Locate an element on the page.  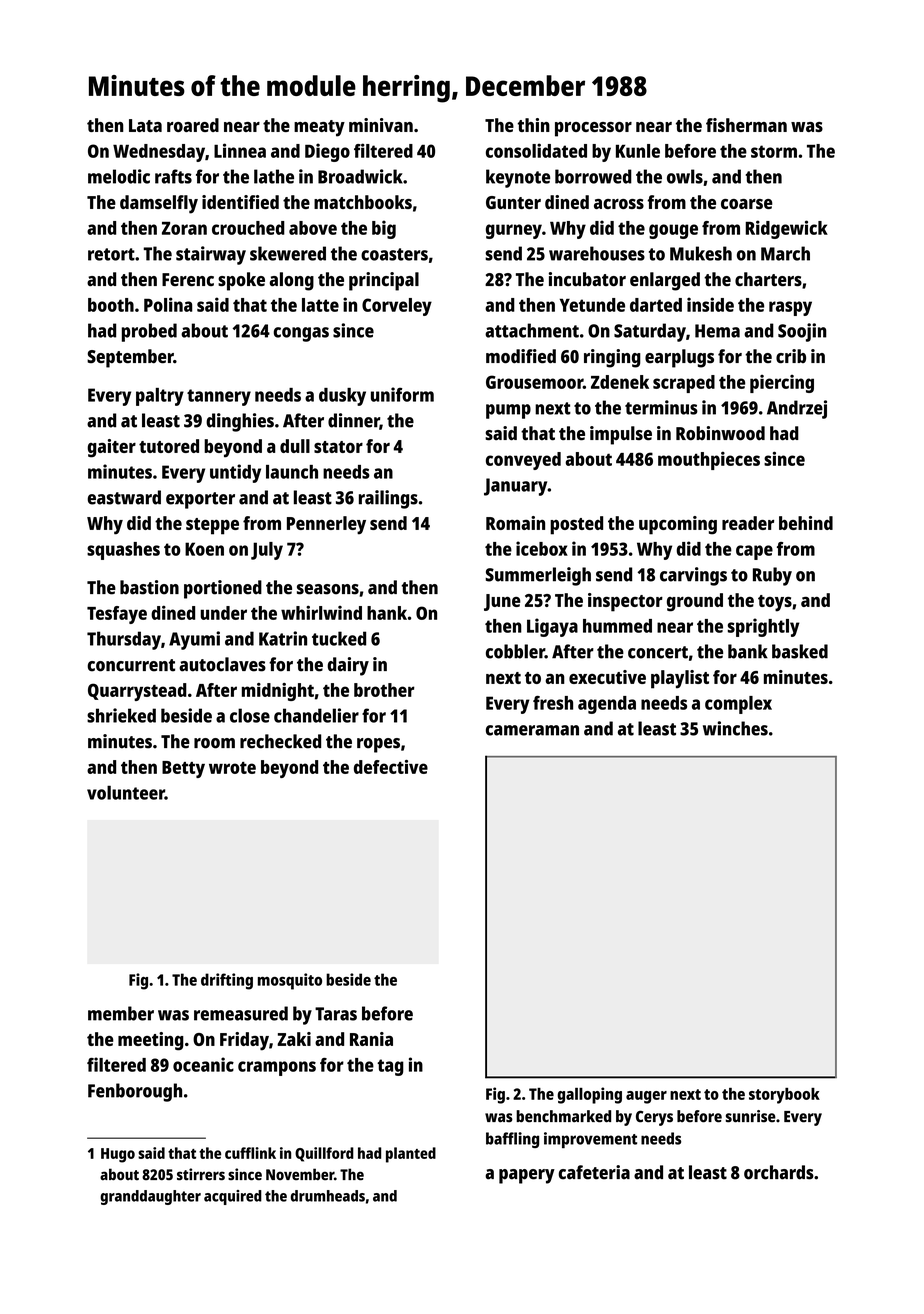
oceanic is located at coordinates (203, 1064).
